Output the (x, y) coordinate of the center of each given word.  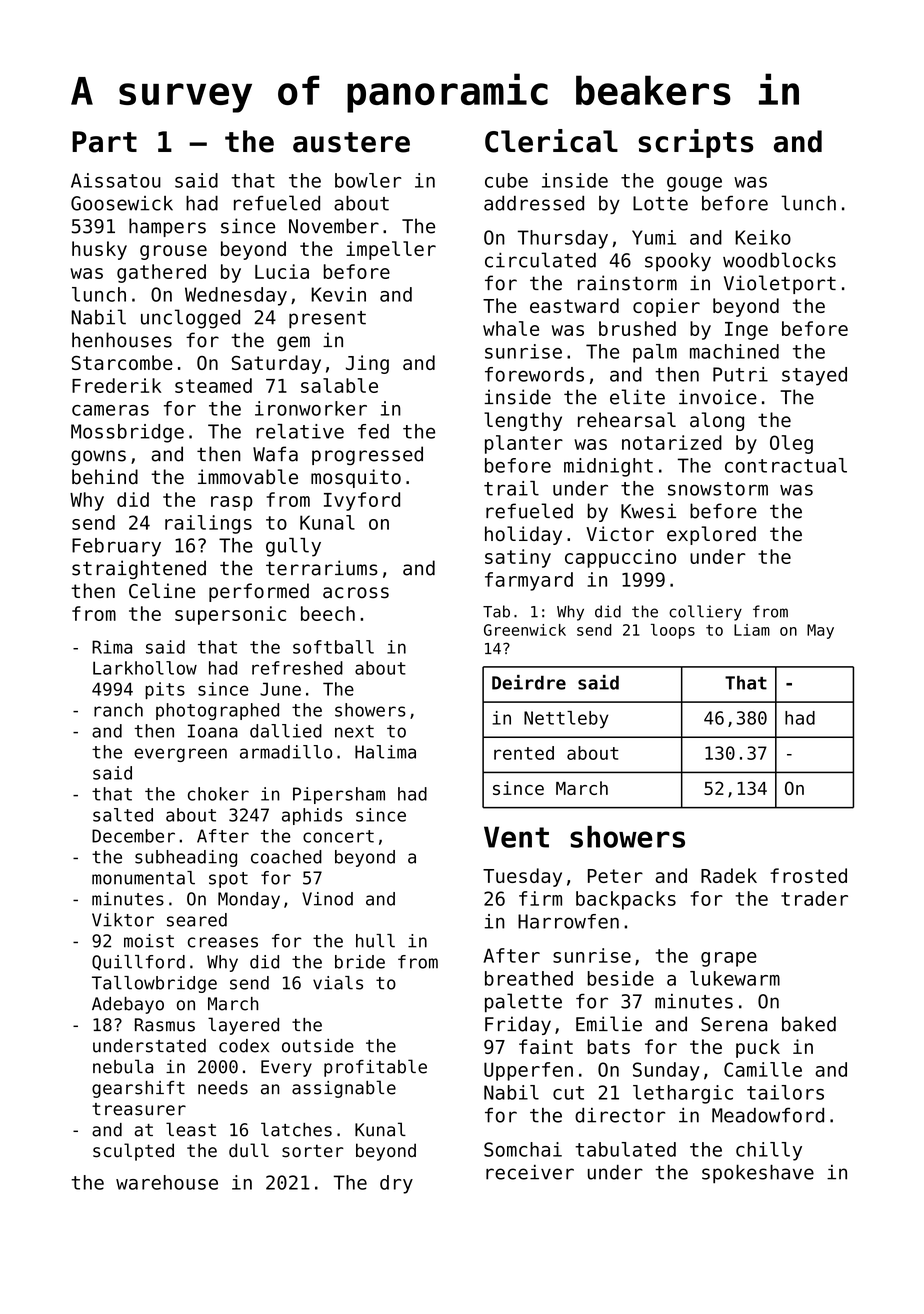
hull (375, 941)
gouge (694, 184)
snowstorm (718, 489)
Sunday (666, 1071)
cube (506, 180)
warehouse (167, 1182)
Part (104, 142)
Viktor (123, 920)
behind (105, 477)
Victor (620, 534)
